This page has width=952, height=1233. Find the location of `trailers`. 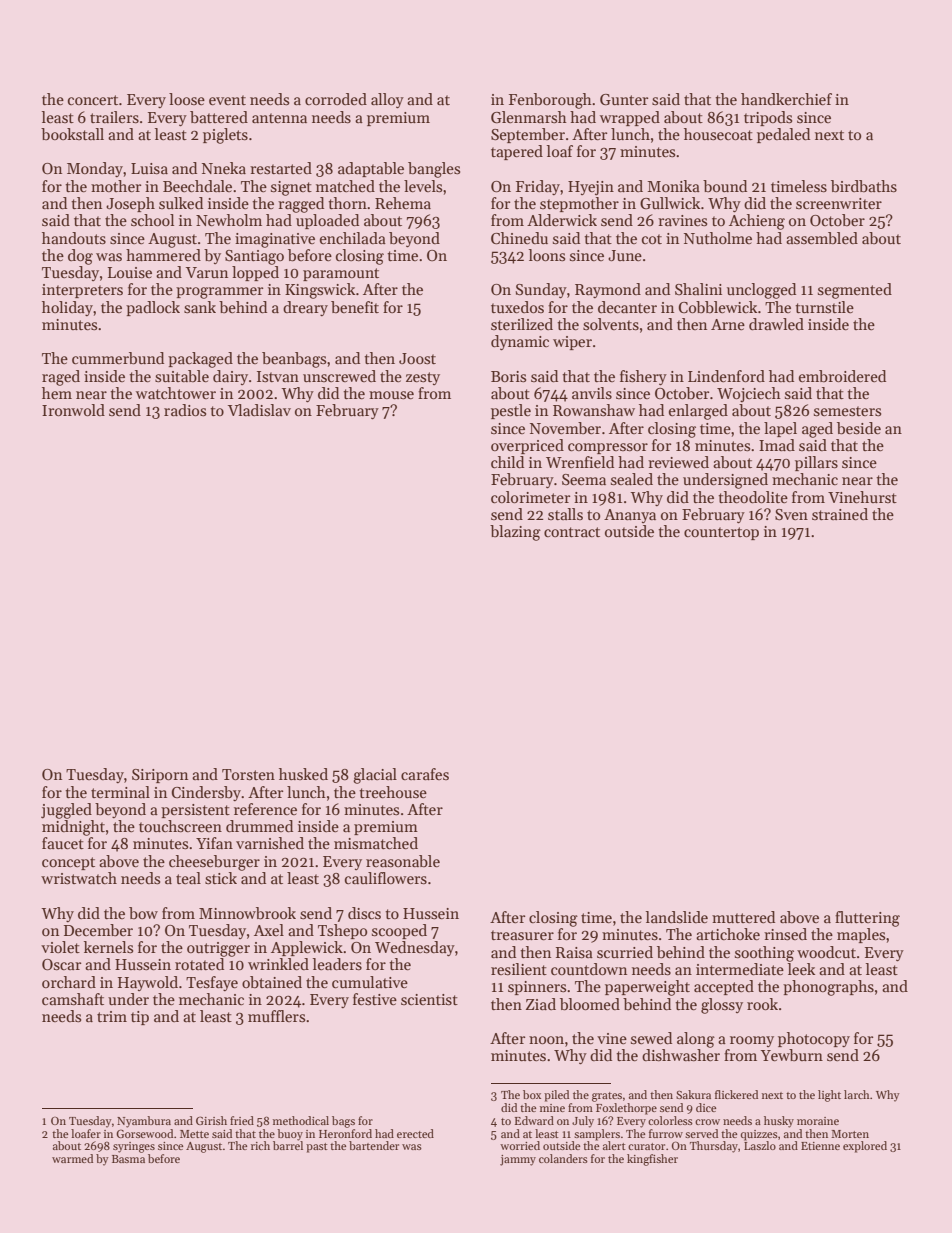

trailers is located at coordinates (114, 117).
